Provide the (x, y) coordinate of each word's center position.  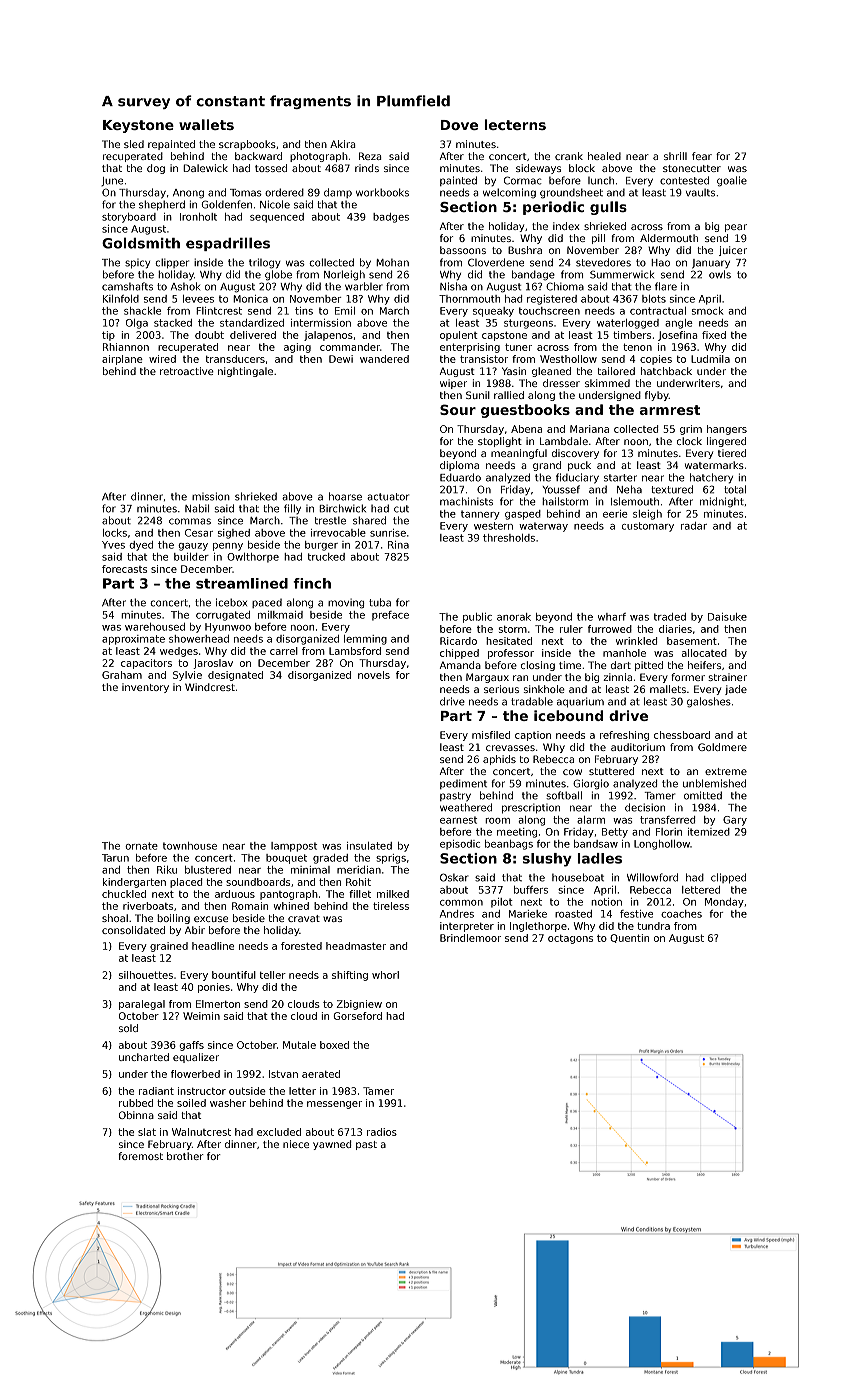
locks (115, 533)
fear (702, 156)
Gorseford (357, 1016)
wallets (206, 124)
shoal (115, 918)
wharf (612, 617)
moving (346, 604)
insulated (369, 846)
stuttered (611, 771)
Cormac (523, 180)
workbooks (382, 192)
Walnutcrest (201, 1132)
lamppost (294, 847)
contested (684, 180)
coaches (681, 914)
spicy (137, 264)
